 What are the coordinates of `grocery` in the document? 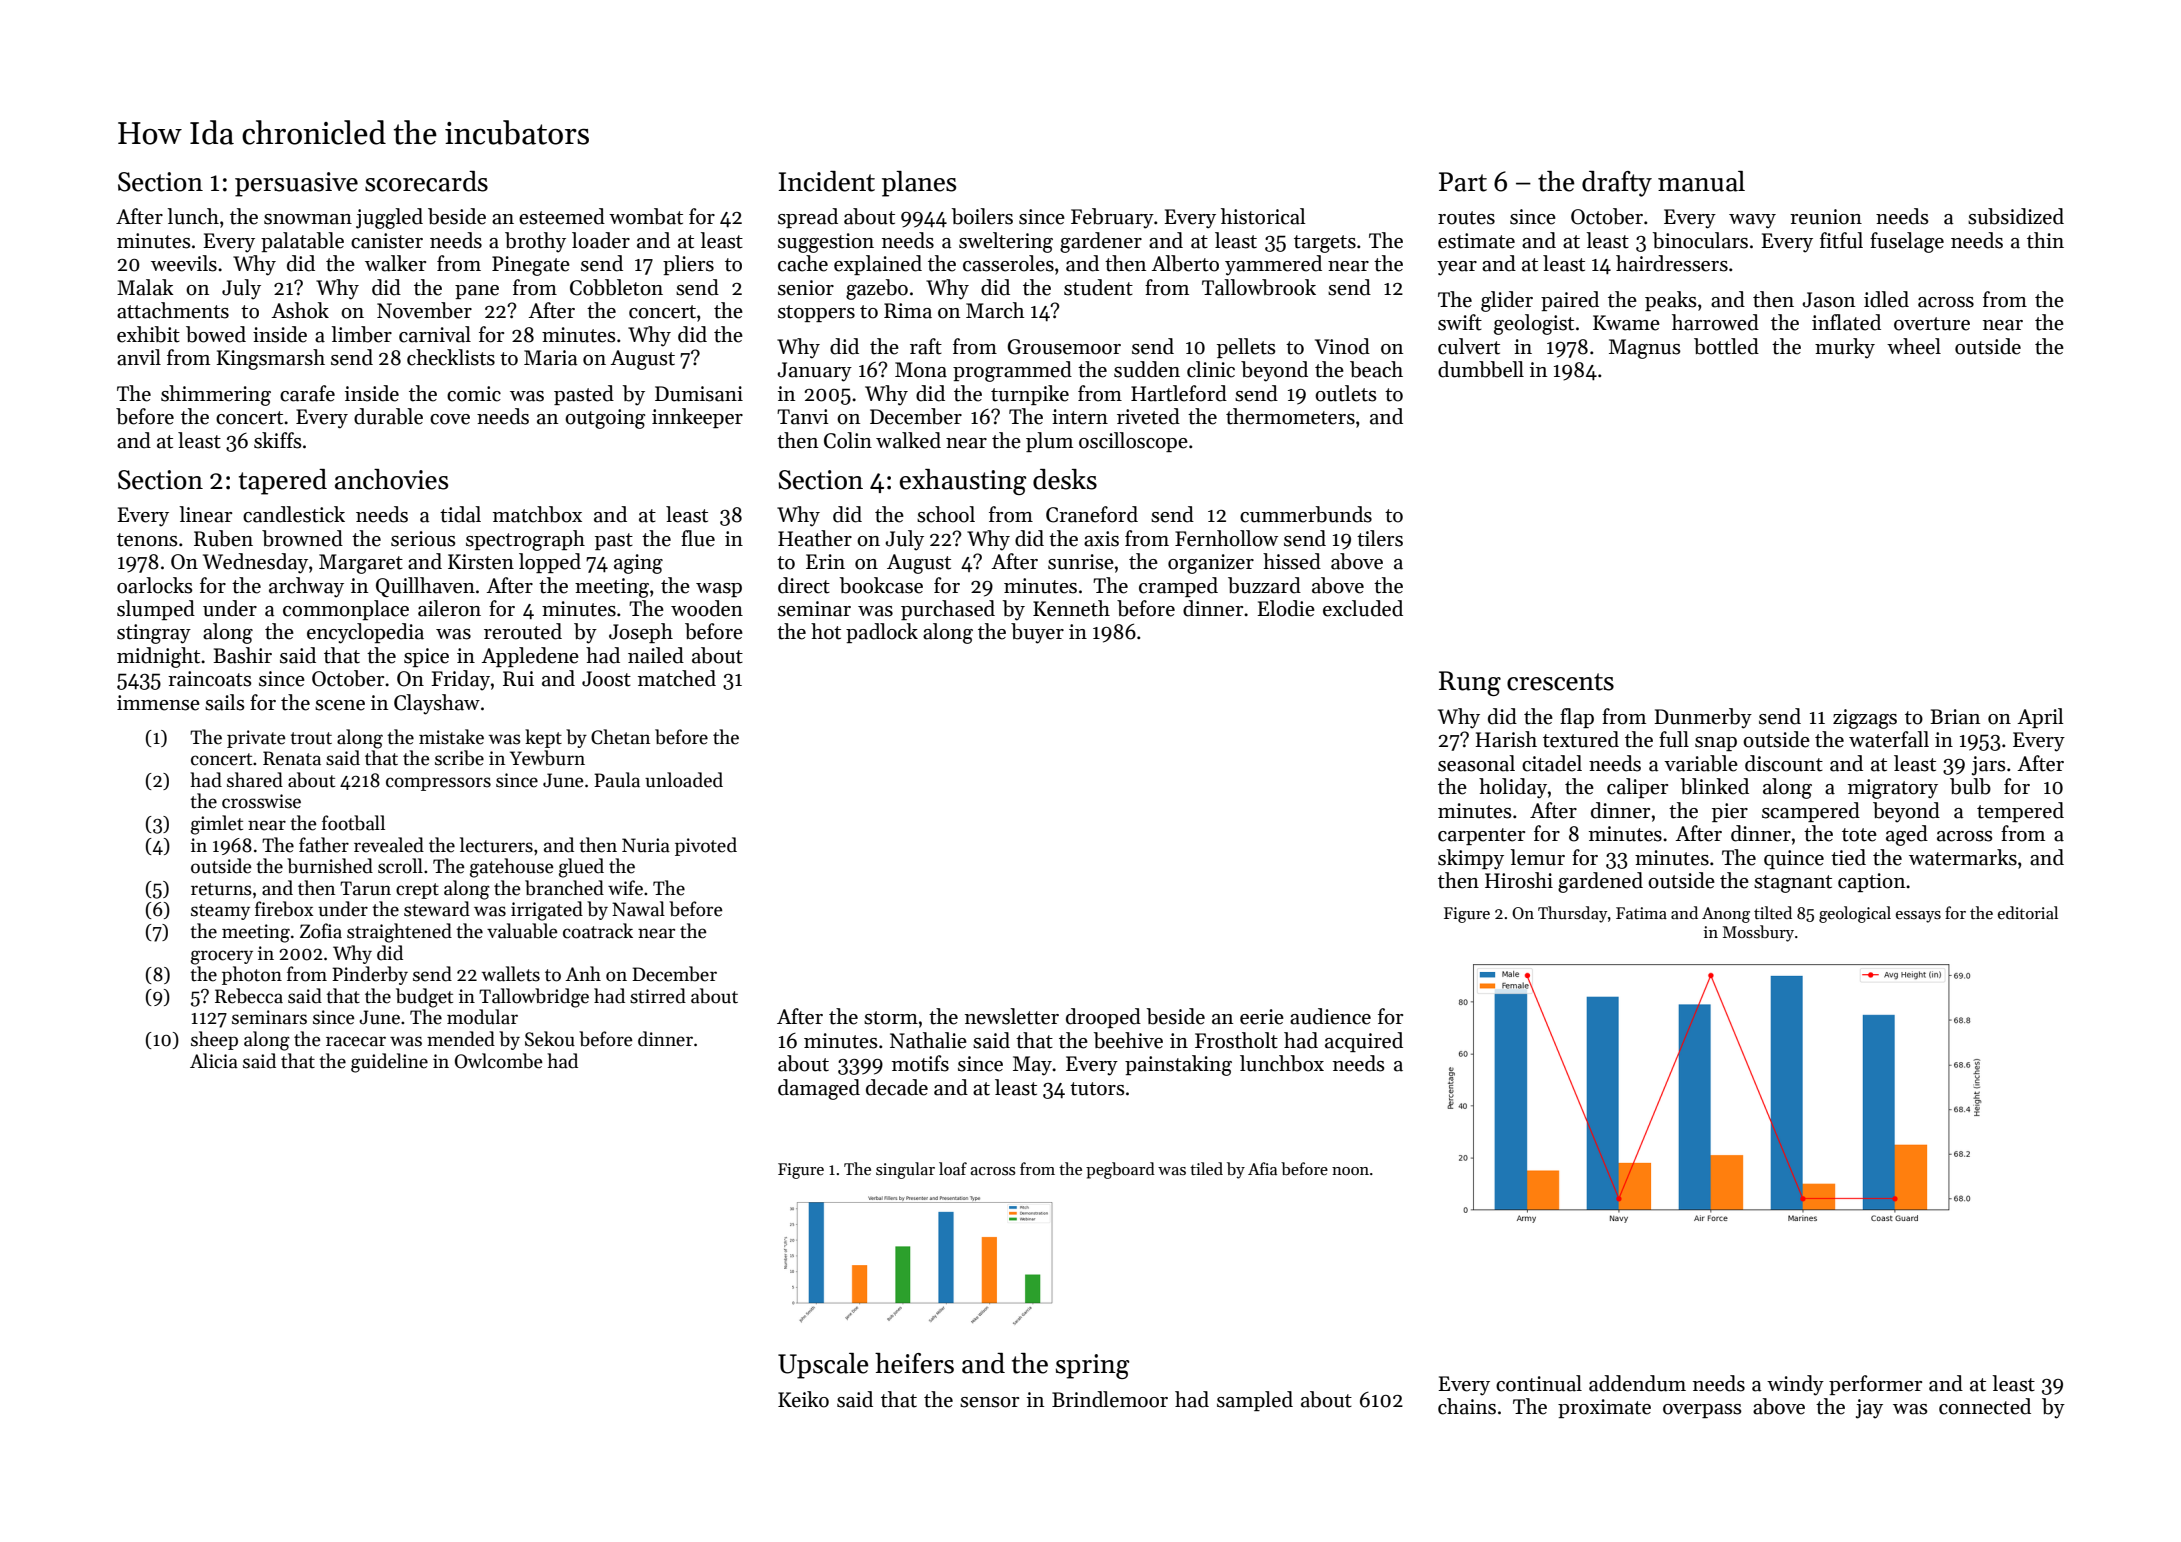 It's located at (222, 957).
